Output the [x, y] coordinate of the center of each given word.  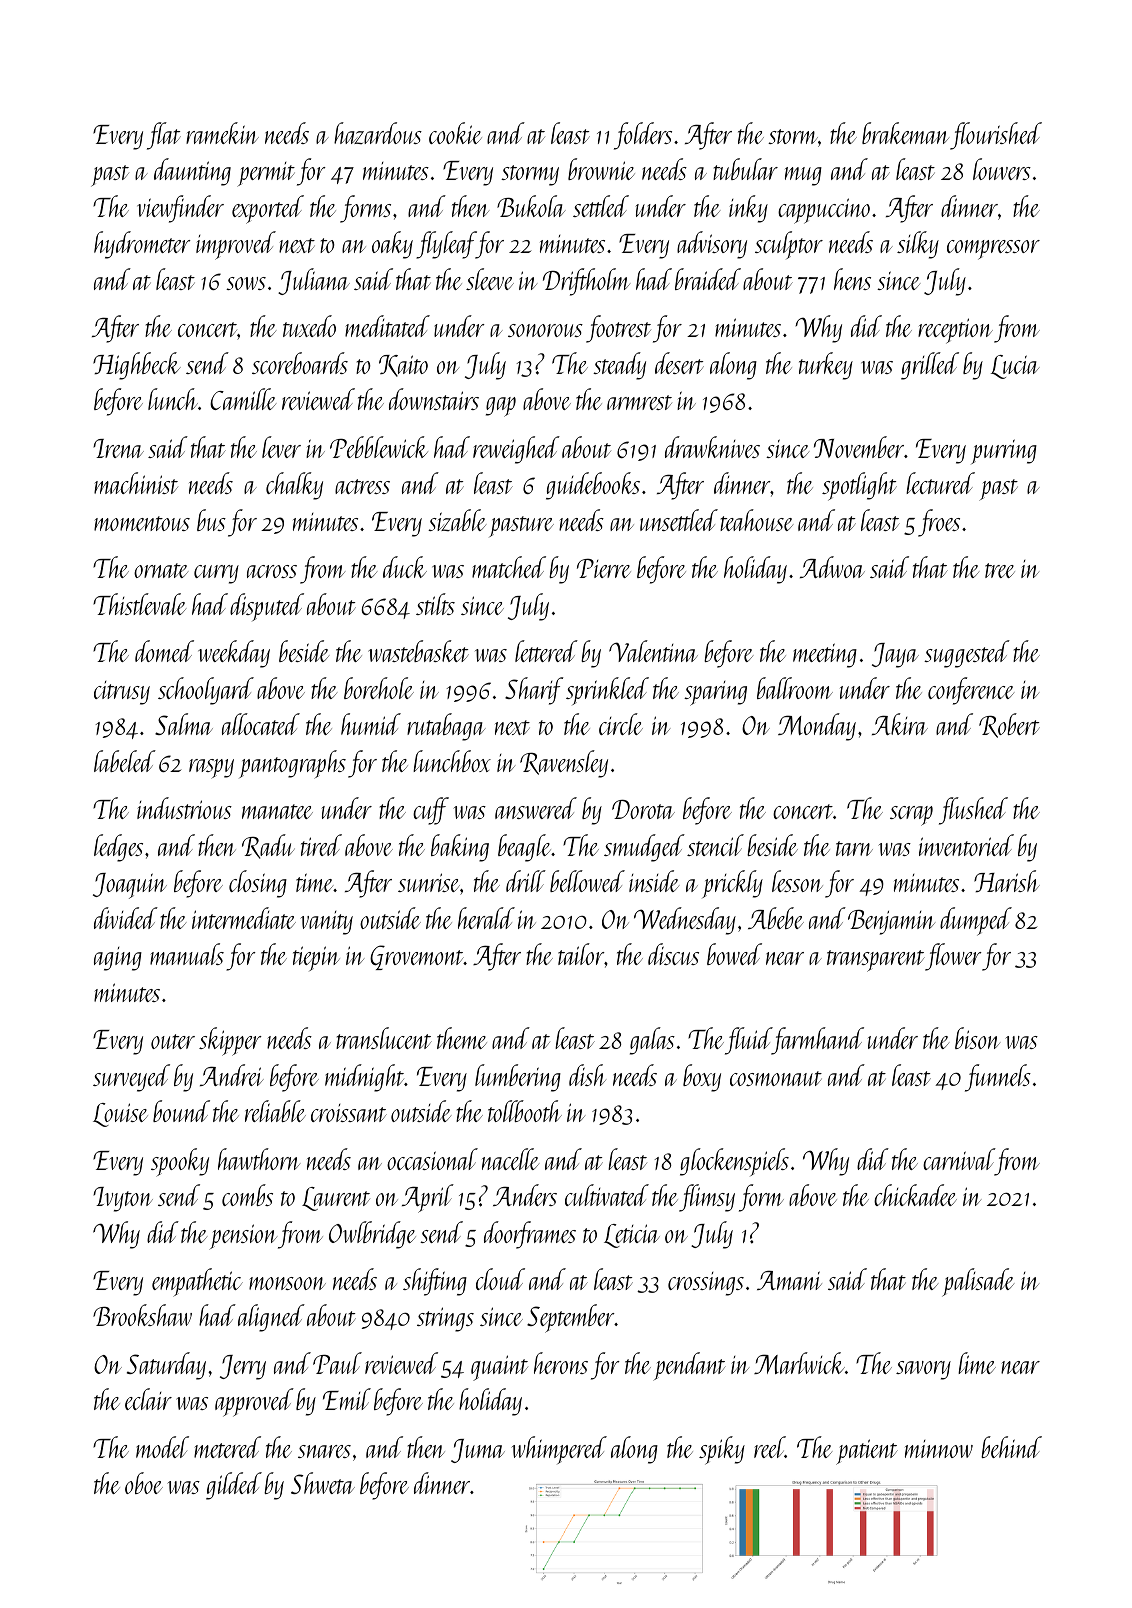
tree [1000, 570]
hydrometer [142, 245]
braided [708, 279]
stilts [435, 604]
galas [652, 1041]
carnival [959, 1159]
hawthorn [259, 1159]
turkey [826, 366]
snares [324, 1451]
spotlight [859, 486]
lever [281, 447]
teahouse [757, 520]
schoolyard [206, 691]
